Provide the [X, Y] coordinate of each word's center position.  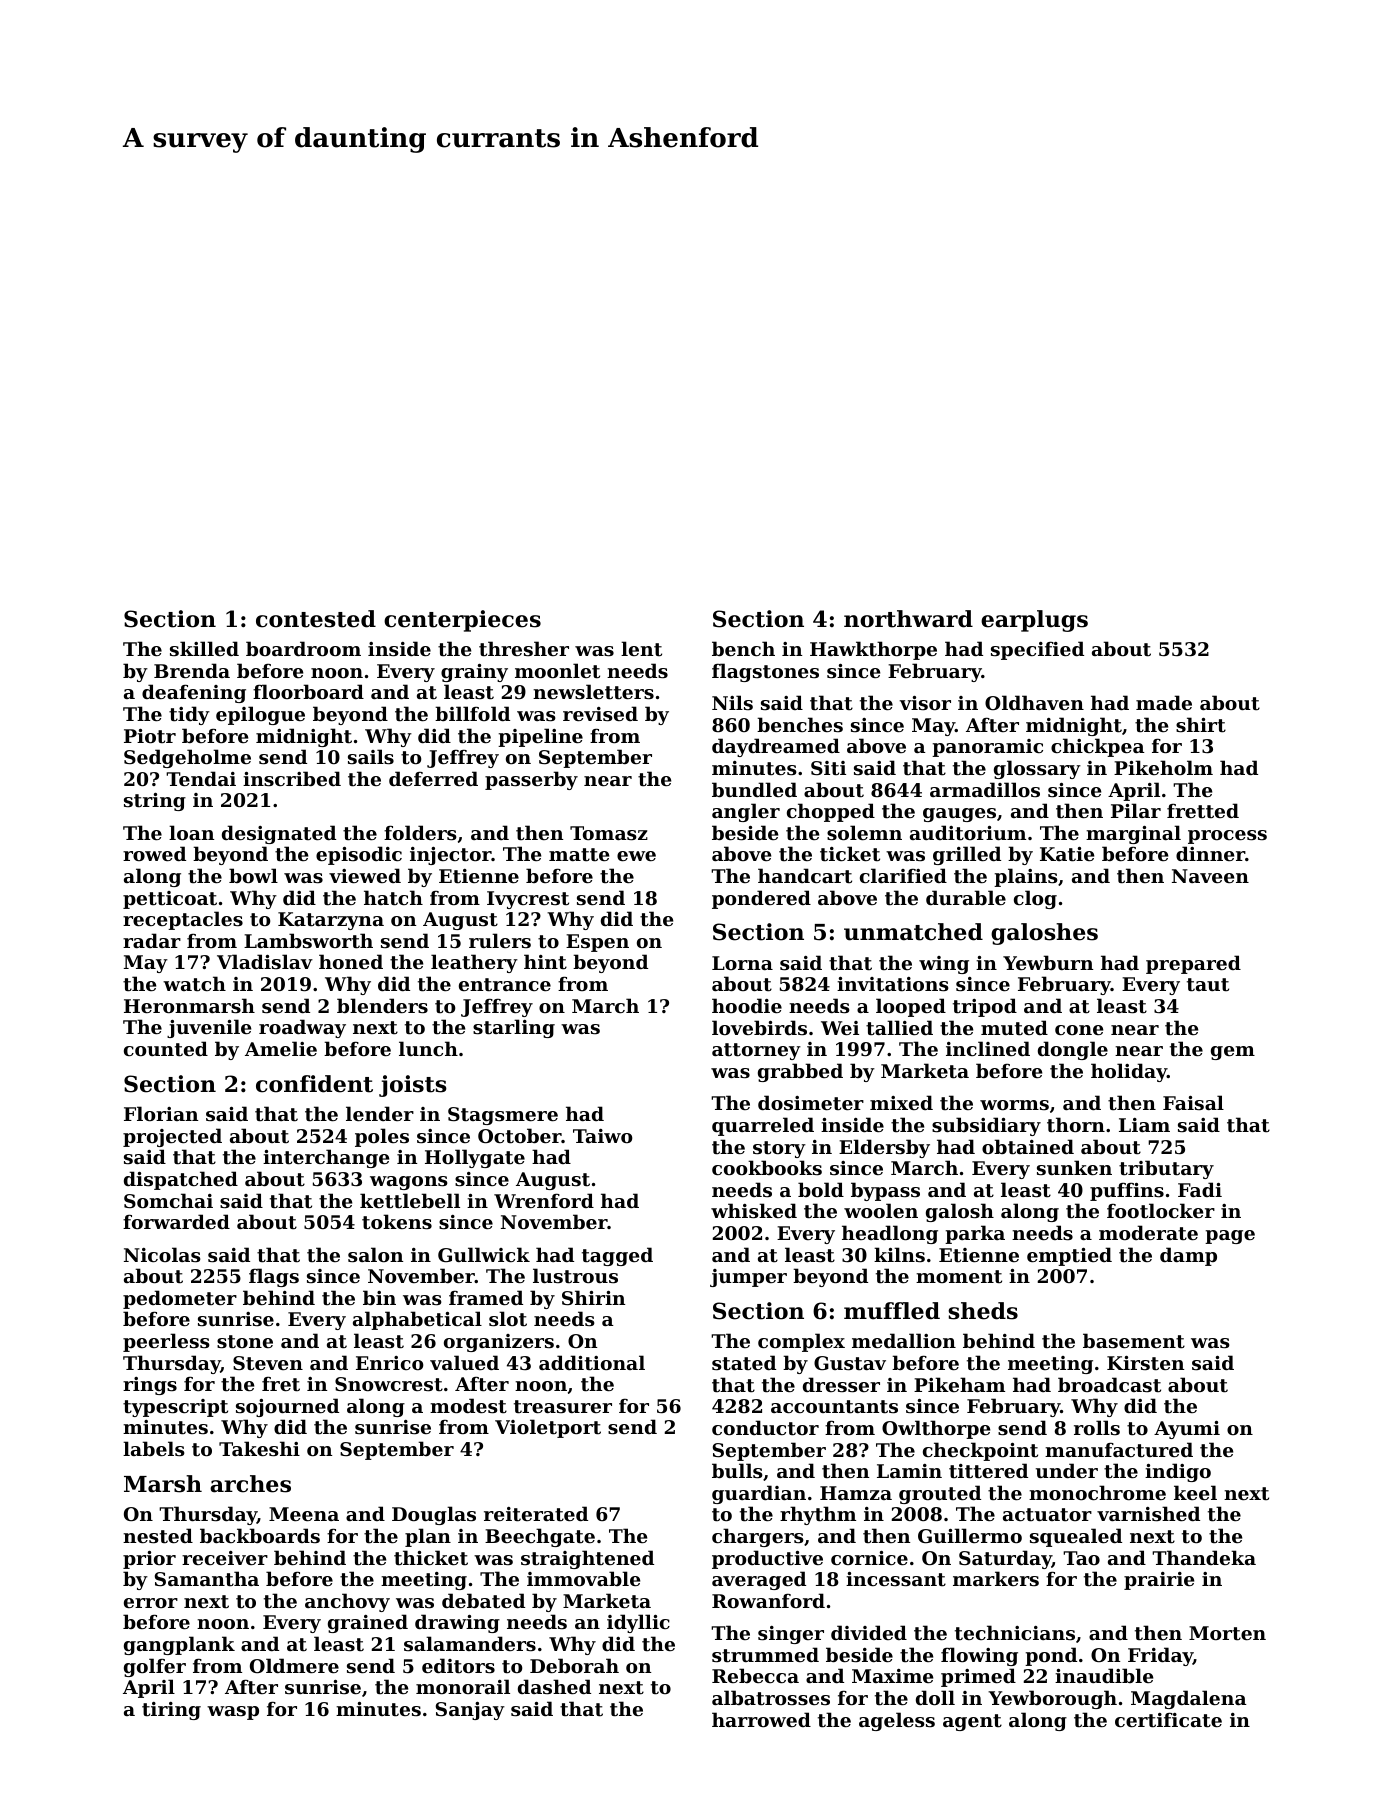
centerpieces [462, 621]
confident [314, 1084]
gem [1233, 1053]
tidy [189, 715]
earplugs [1034, 621]
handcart [805, 875]
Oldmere [294, 1665]
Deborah [574, 1665]
